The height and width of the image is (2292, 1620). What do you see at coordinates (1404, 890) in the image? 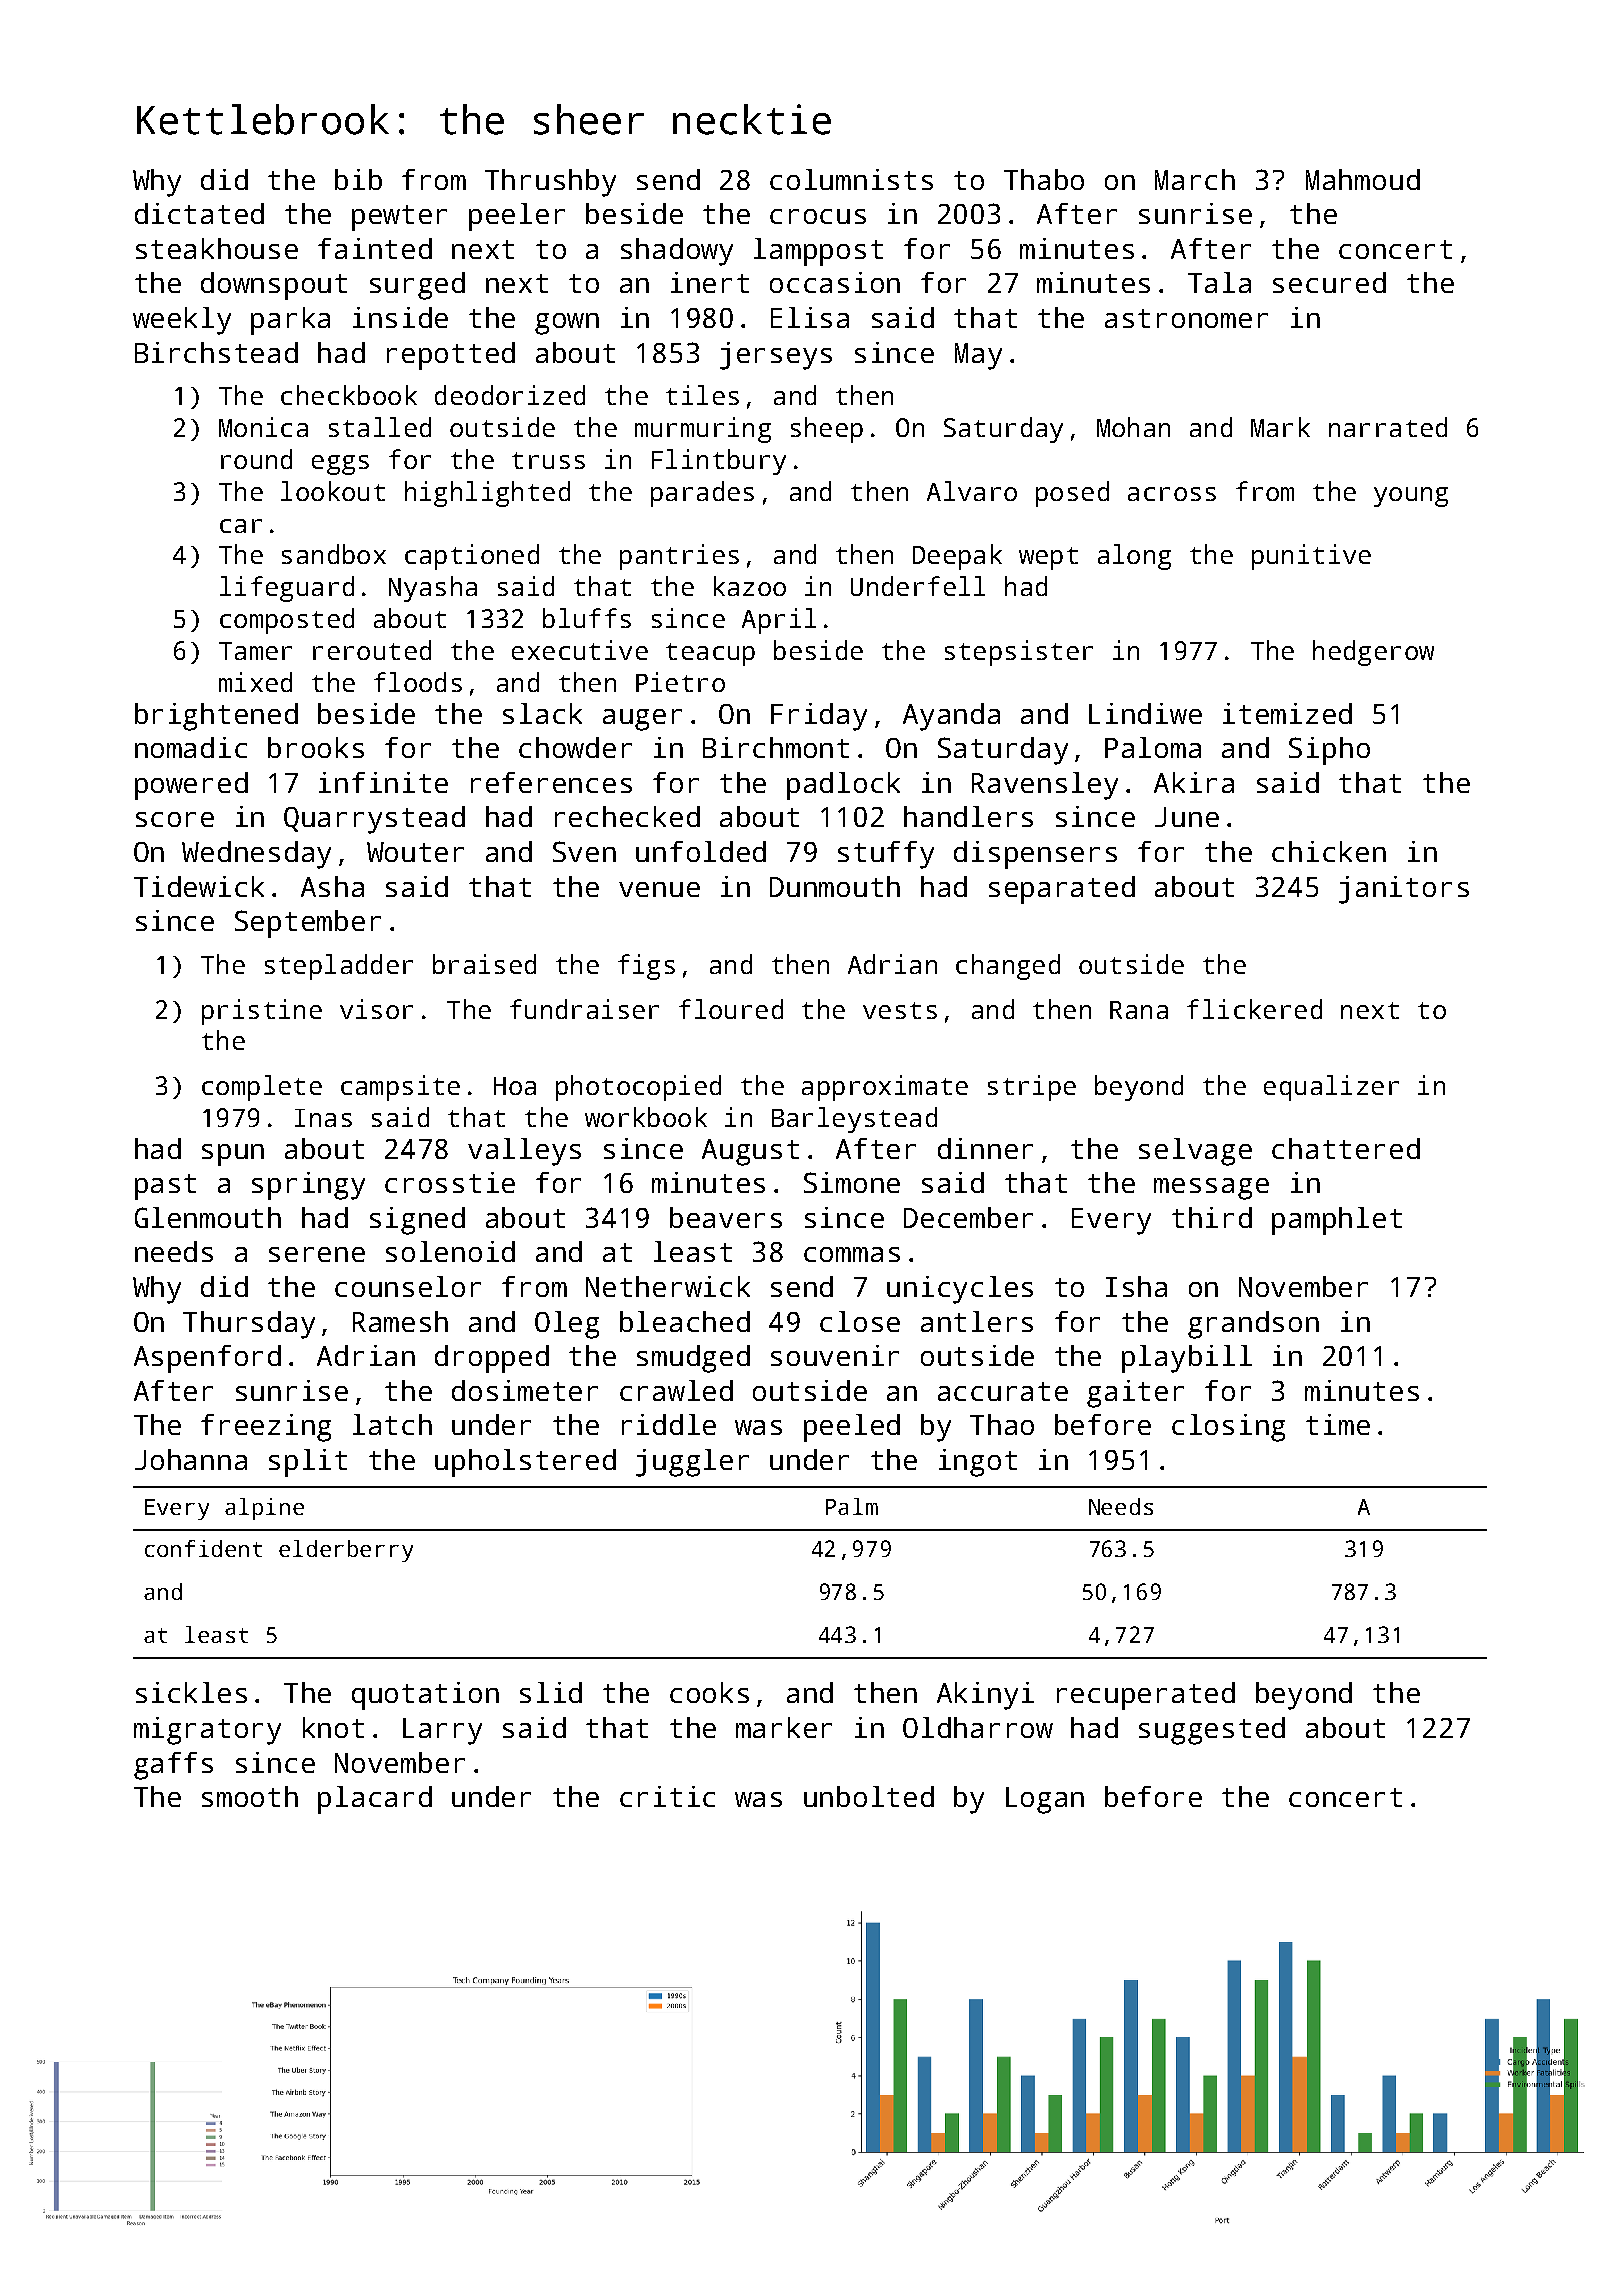
I see `janitors` at bounding box center [1404, 890].
